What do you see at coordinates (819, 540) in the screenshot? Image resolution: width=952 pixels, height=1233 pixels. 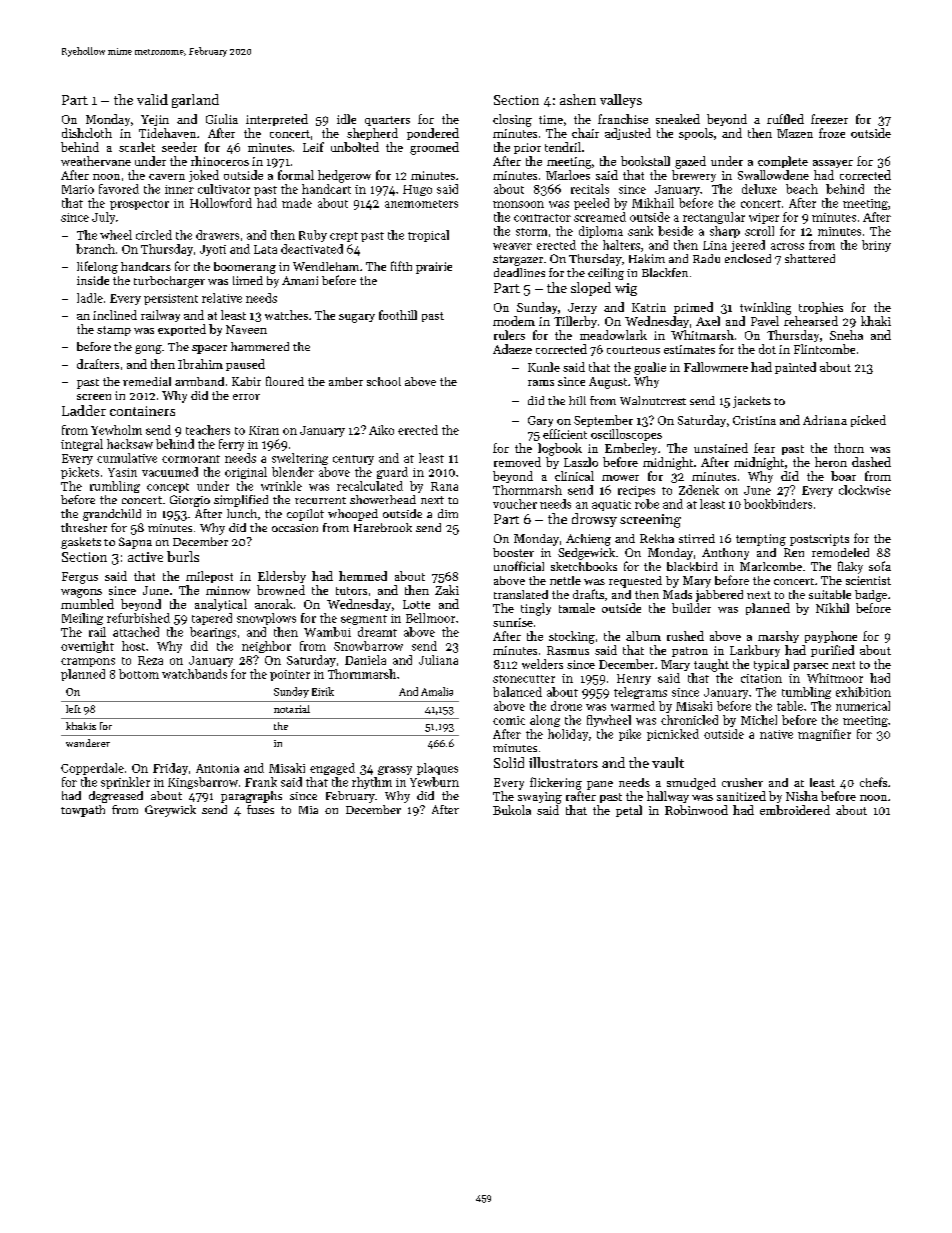 I see `postscripts` at bounding box center [819, 540].
